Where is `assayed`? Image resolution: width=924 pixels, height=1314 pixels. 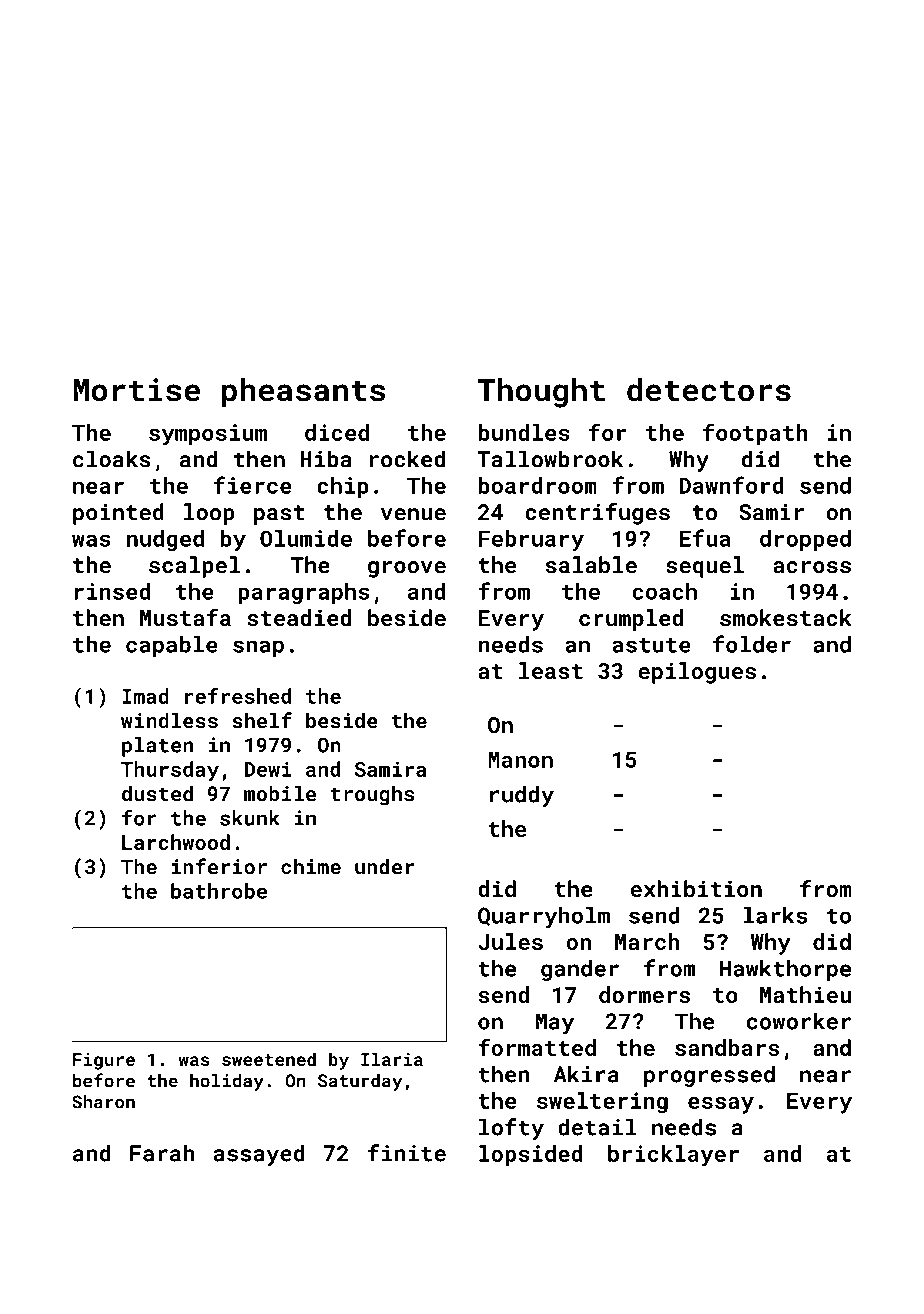
assayed is located at coordinates (259, 1155).
